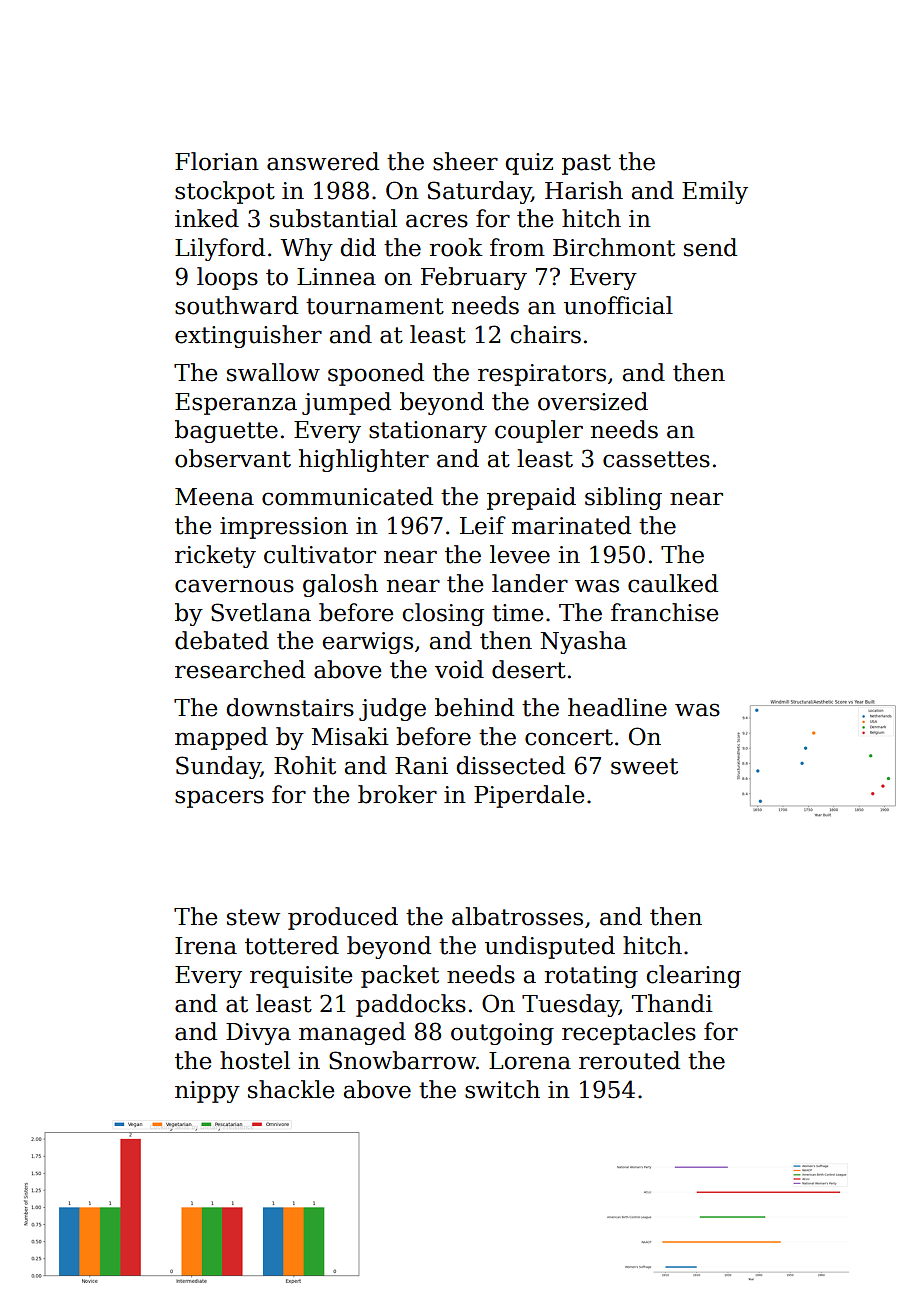 This document has width=924, height=1311. What do you see at coordinates (207, 1092) in the document?
I see `nippy` at bounding box center [207, 1092].
